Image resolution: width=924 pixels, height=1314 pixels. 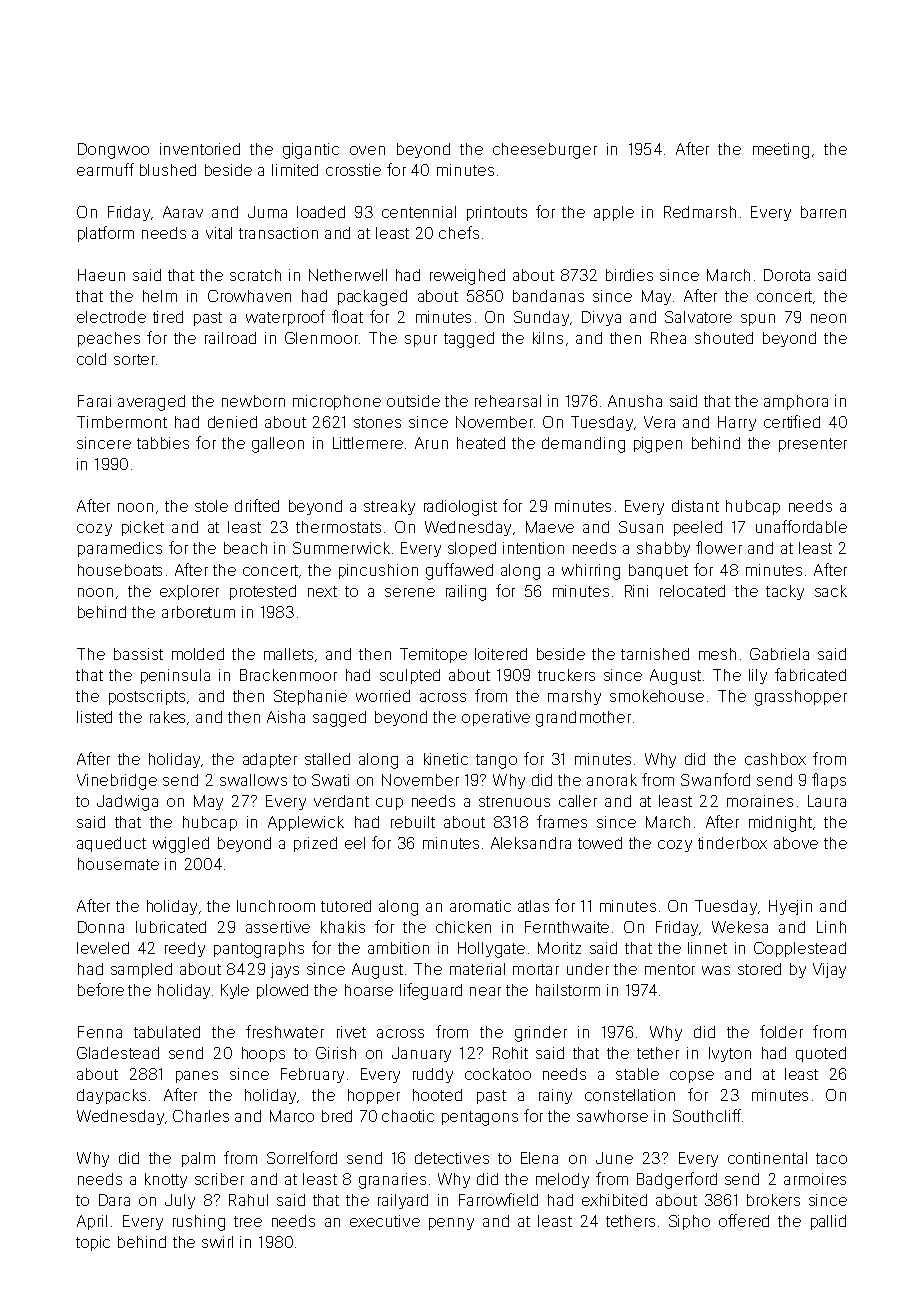 I want to click on tinderbox, so click(x=732, y=843).
